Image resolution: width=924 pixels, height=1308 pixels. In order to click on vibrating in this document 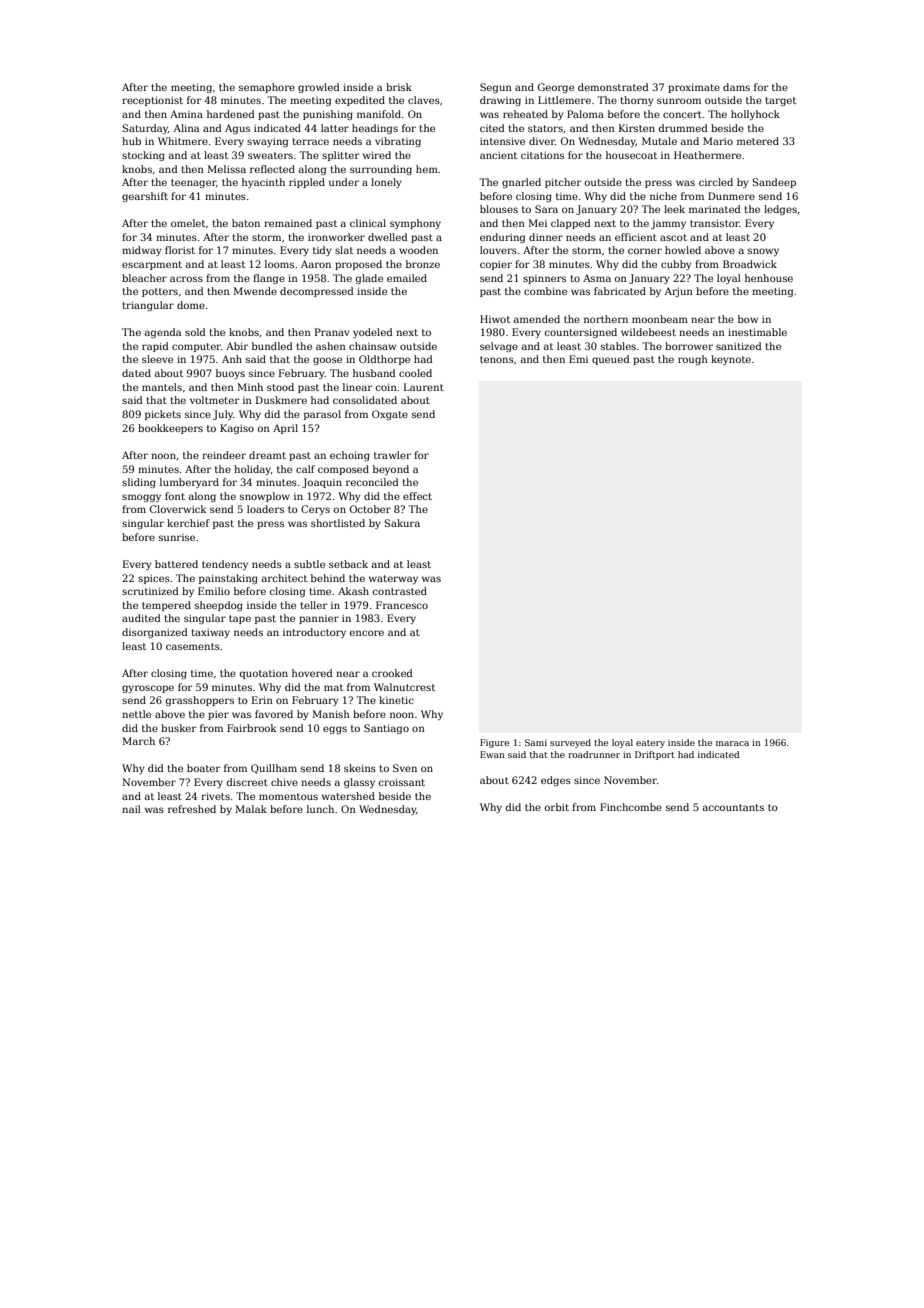, I will do `click(398, 142)`.
